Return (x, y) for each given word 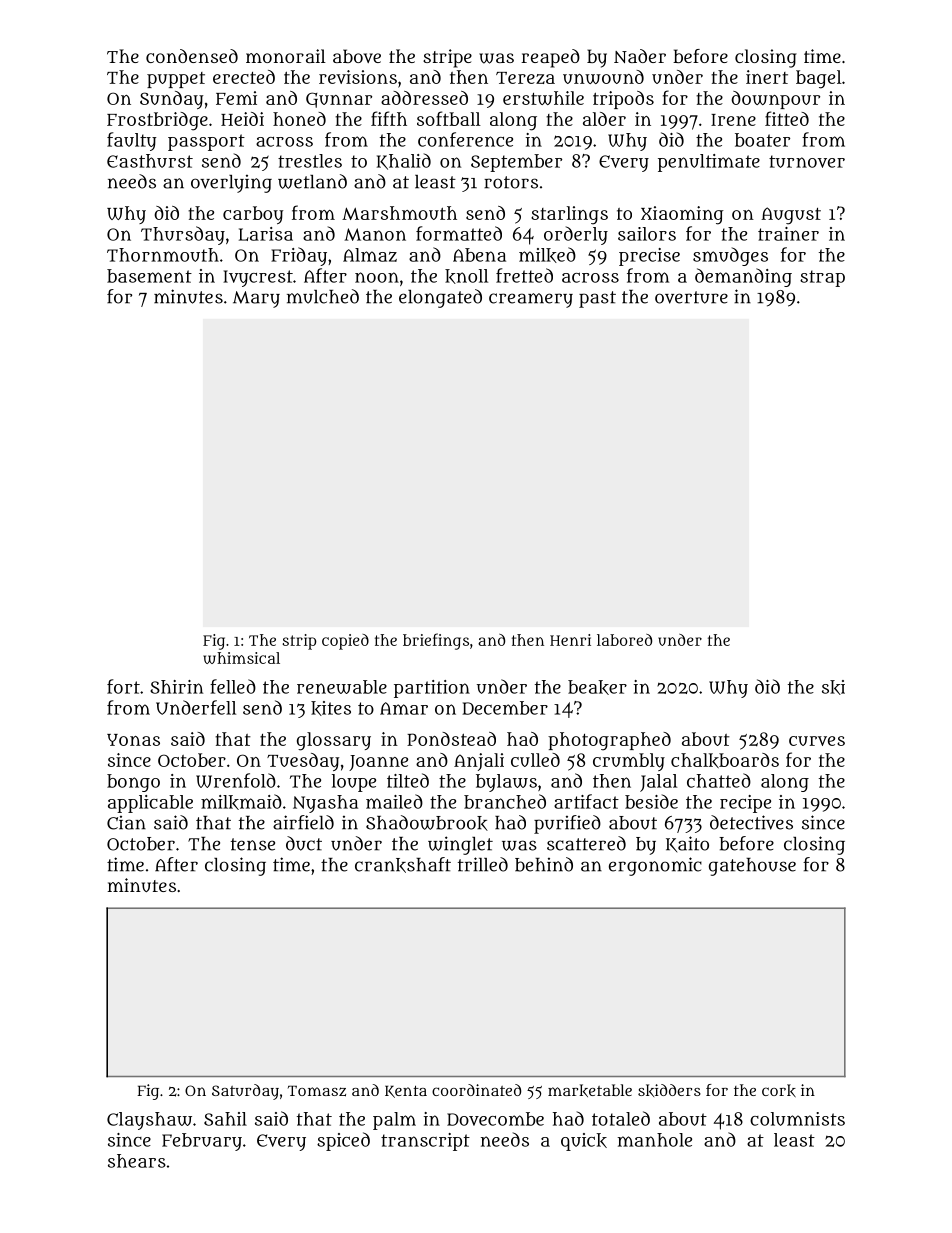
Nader (640, 56)
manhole (655, 1140)
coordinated (476, 1090)
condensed (192, 56)
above (357, 56)
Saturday (245, 1092)
